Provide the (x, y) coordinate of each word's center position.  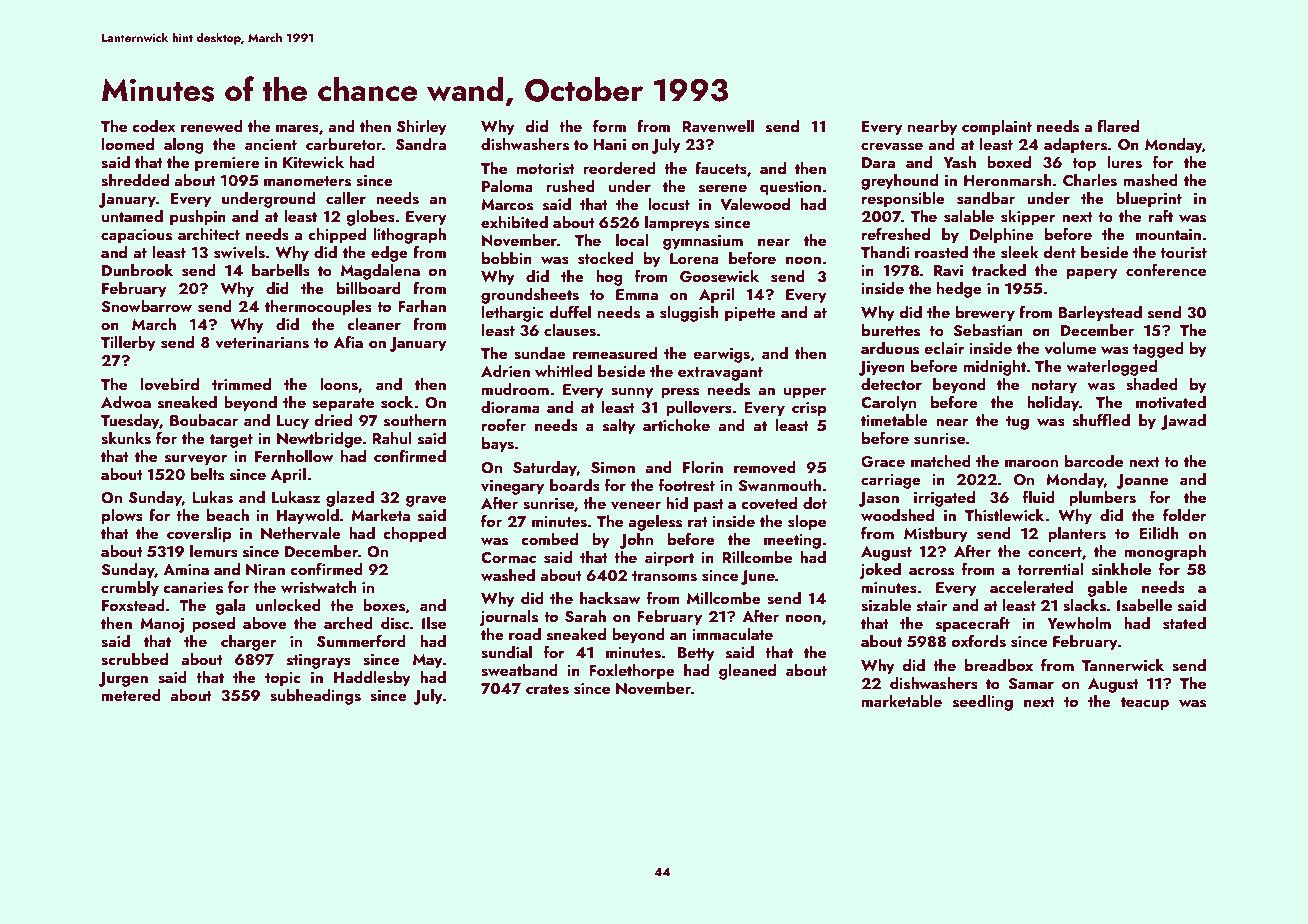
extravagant (720, 374)
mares (297, 128)
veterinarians (262, 343)
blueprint (1149, 200)
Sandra (421, 144)
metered (131, 695)
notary (1054, 387)
